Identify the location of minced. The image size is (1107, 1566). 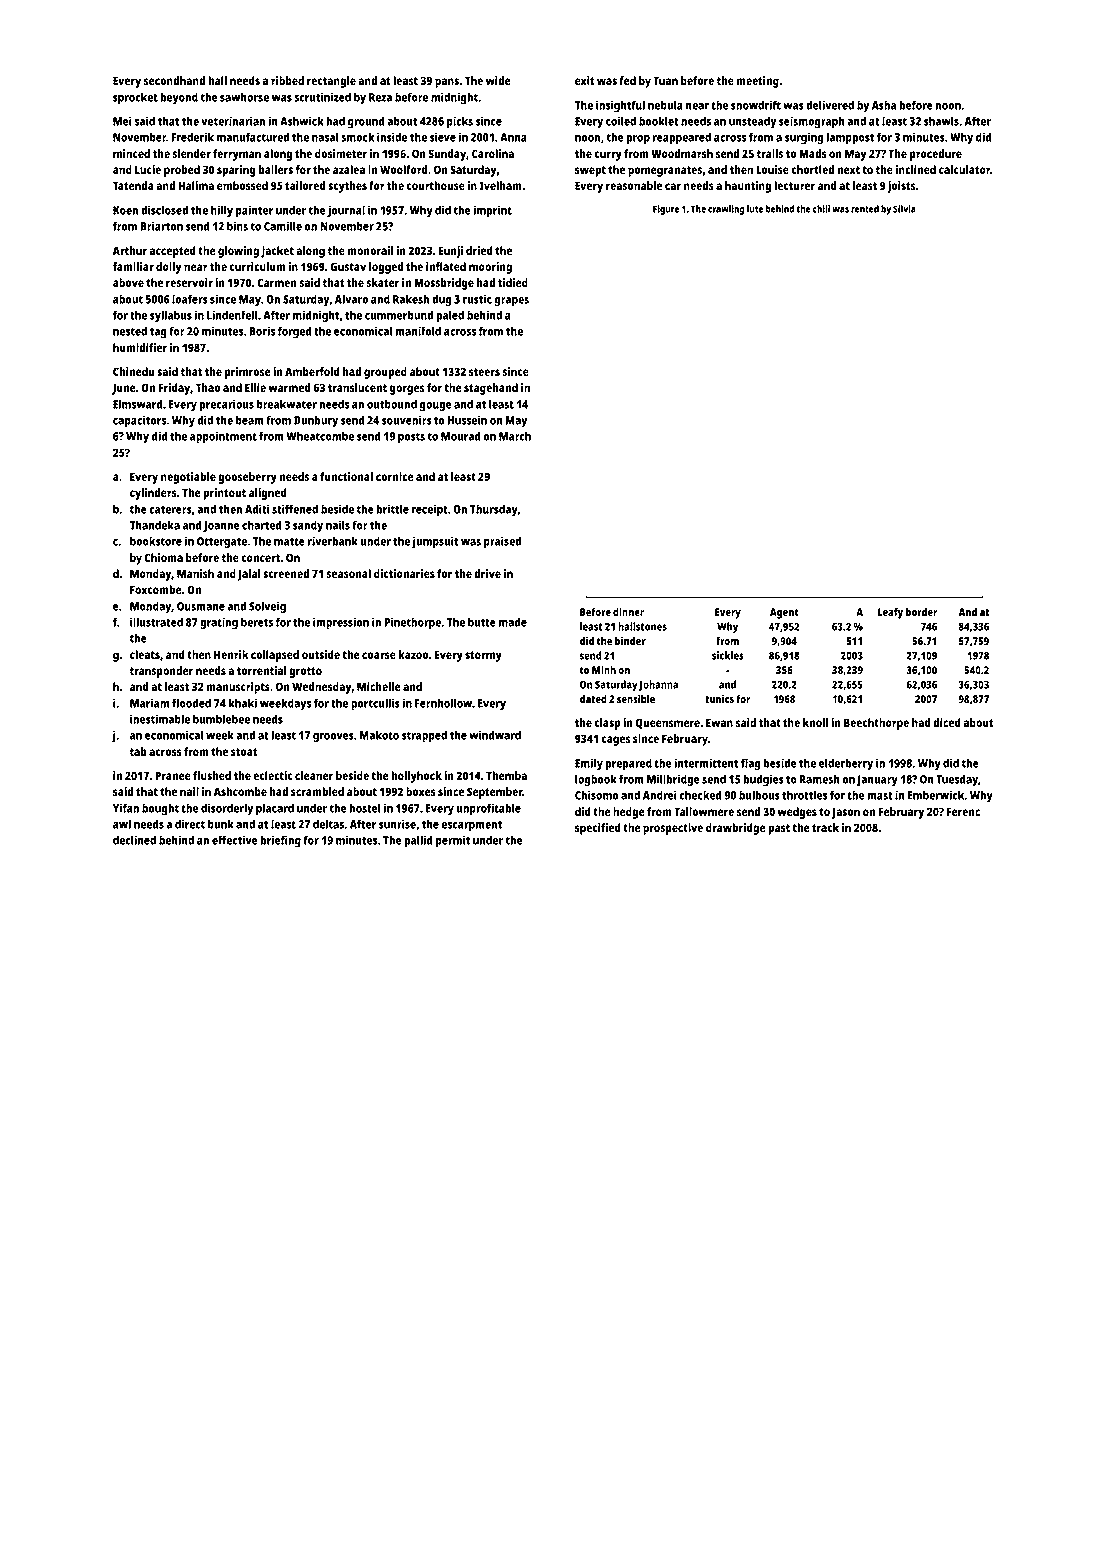
(131, 153).
